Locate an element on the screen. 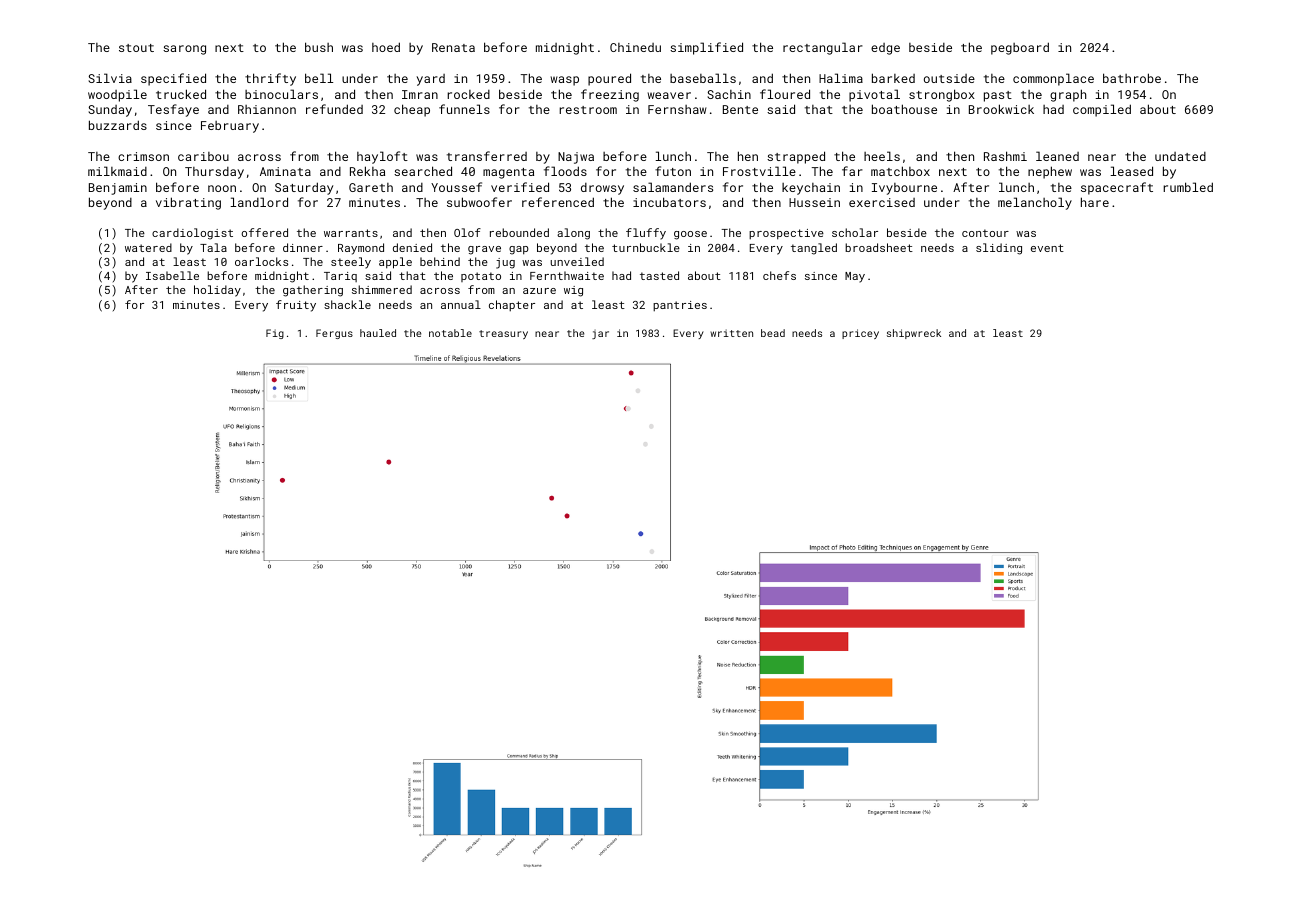 The image size is (1308, 924). funnels is located at coordinates (464, 109).
